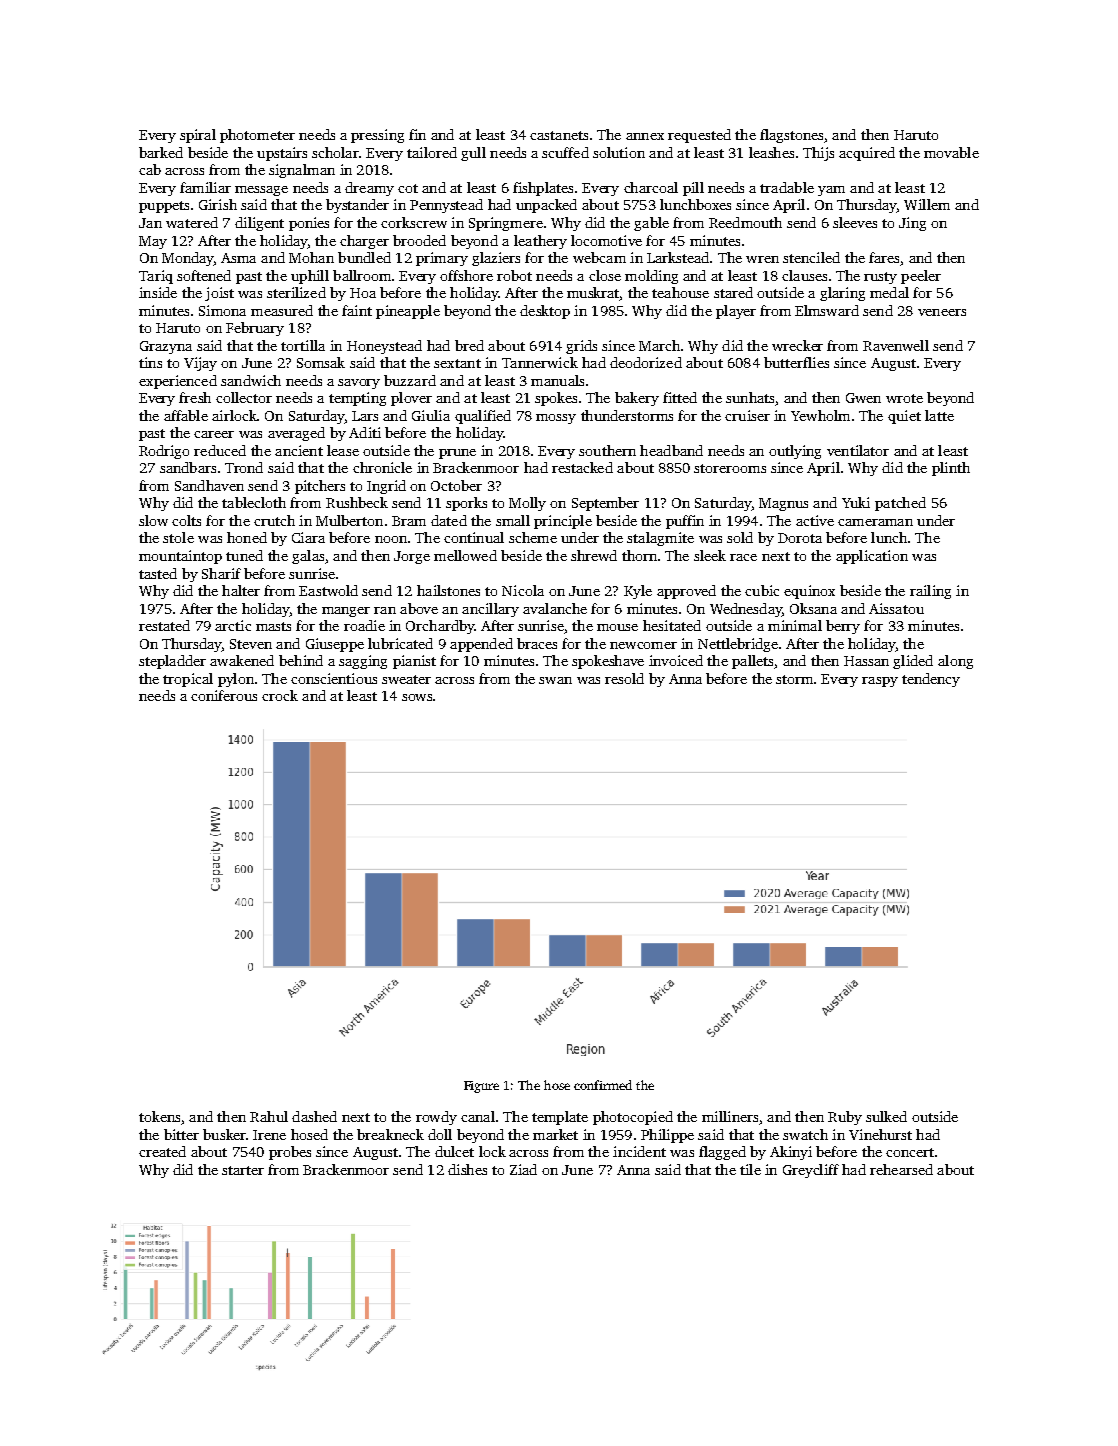 Image resolution: width=1118 pixels, height=1446 pixels. Describe the element at coordinates (243, 1170) in the screenshot. I see `starter` at that location.
